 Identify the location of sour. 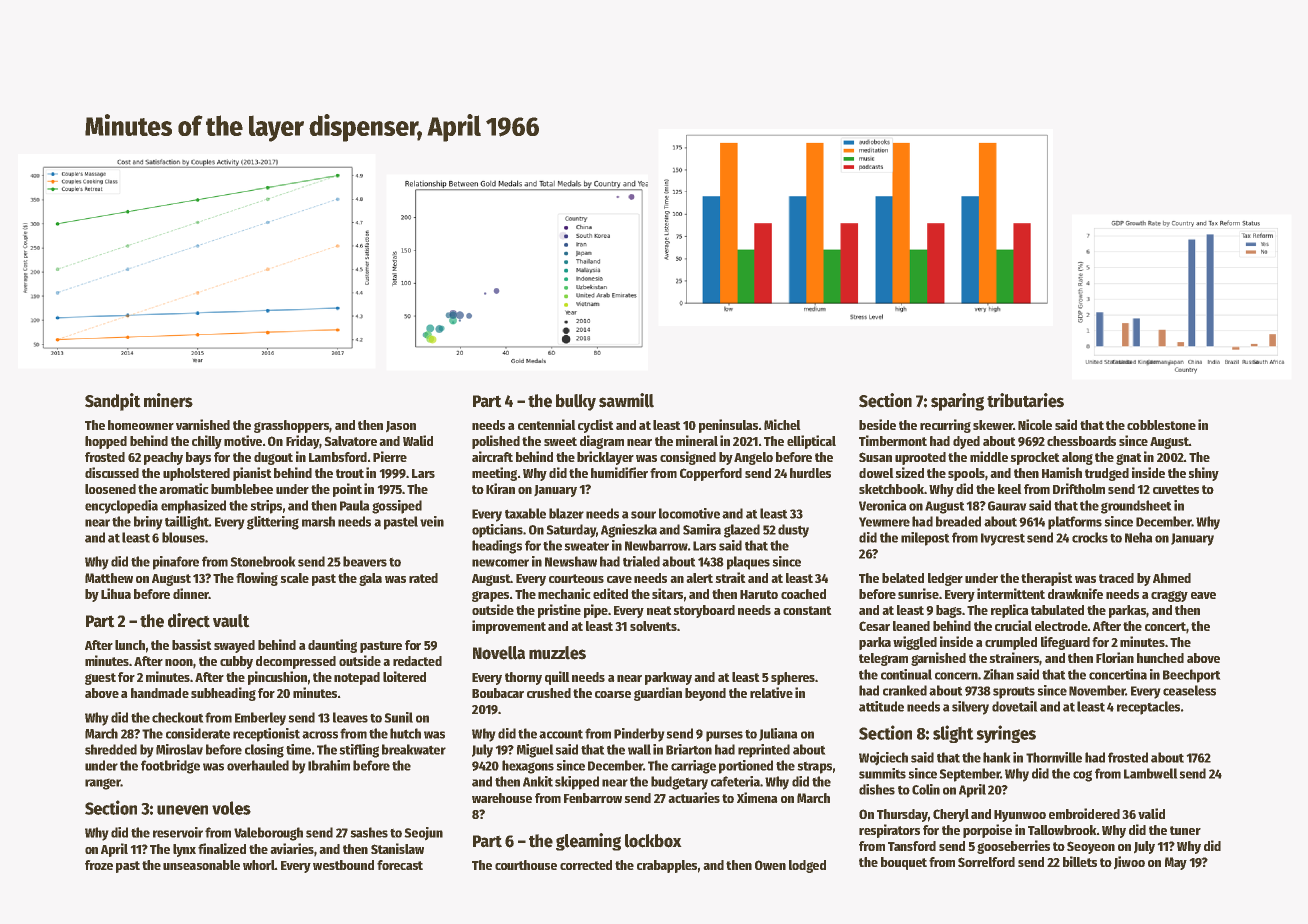
(643, 515).
